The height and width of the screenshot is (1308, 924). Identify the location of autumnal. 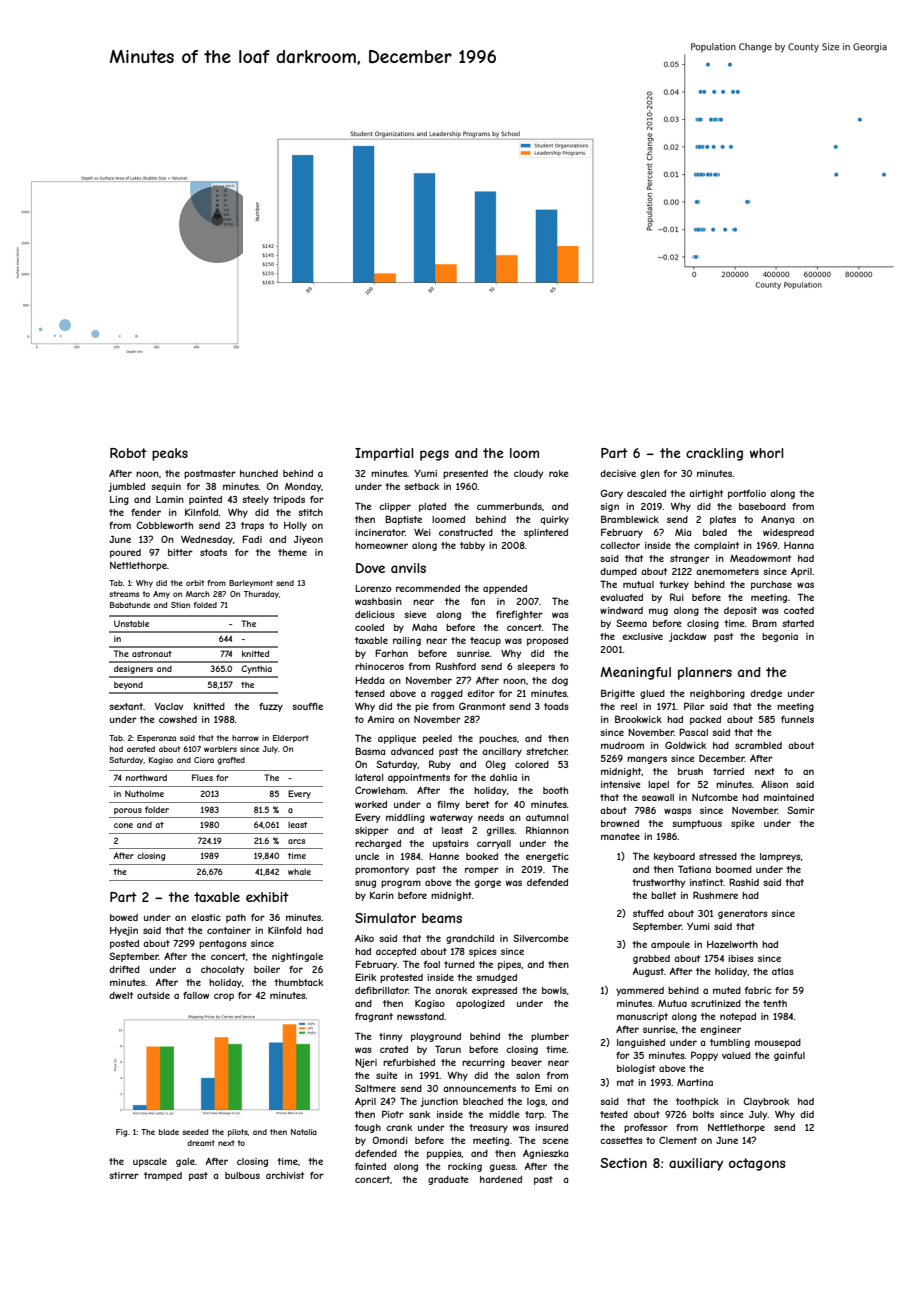
(547, 817).
